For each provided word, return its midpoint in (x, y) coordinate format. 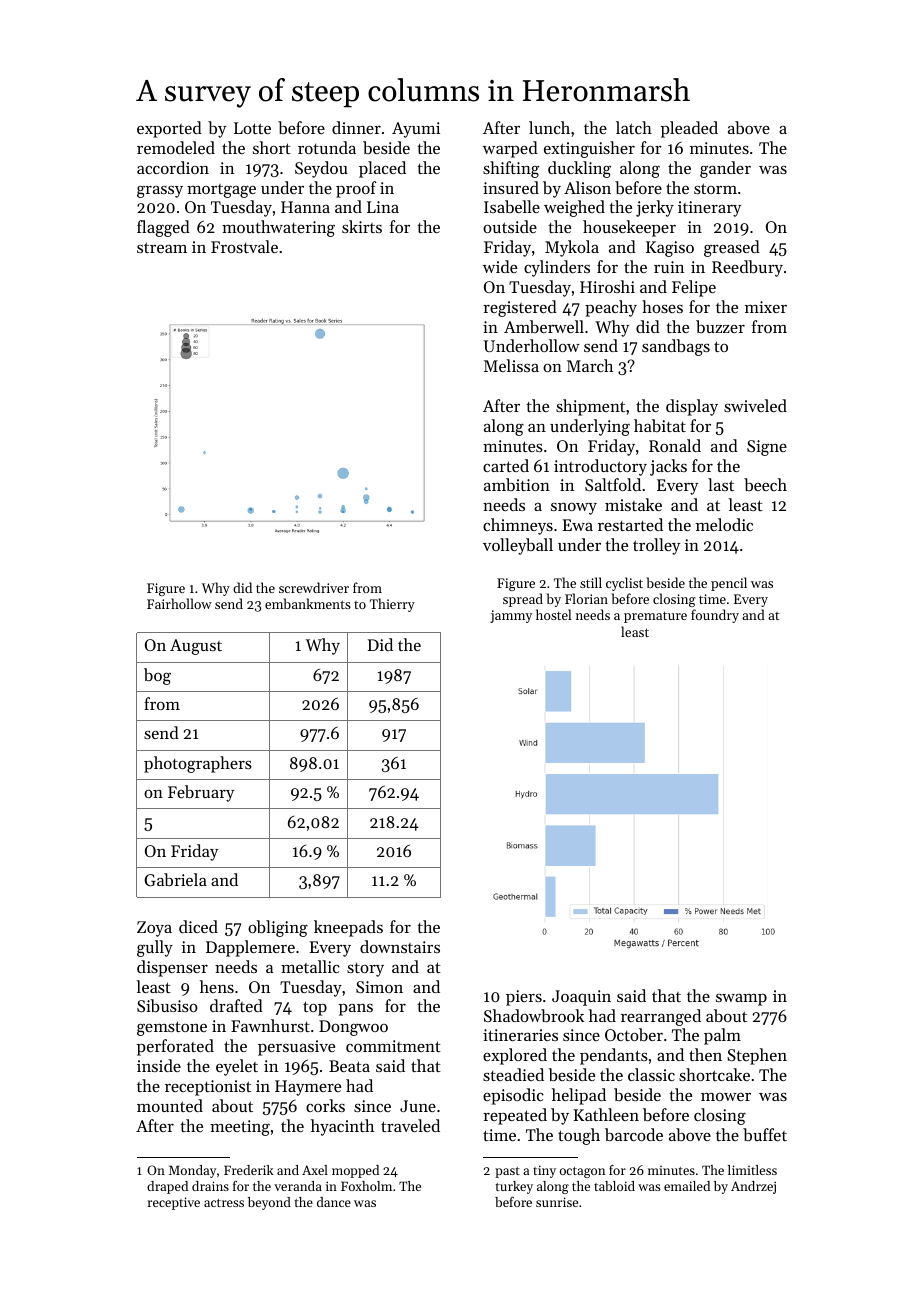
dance (334, 1202)
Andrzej (753, 1187)
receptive (174, 1203)
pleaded (689, 129)
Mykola (572, 248)
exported (169, 129)
